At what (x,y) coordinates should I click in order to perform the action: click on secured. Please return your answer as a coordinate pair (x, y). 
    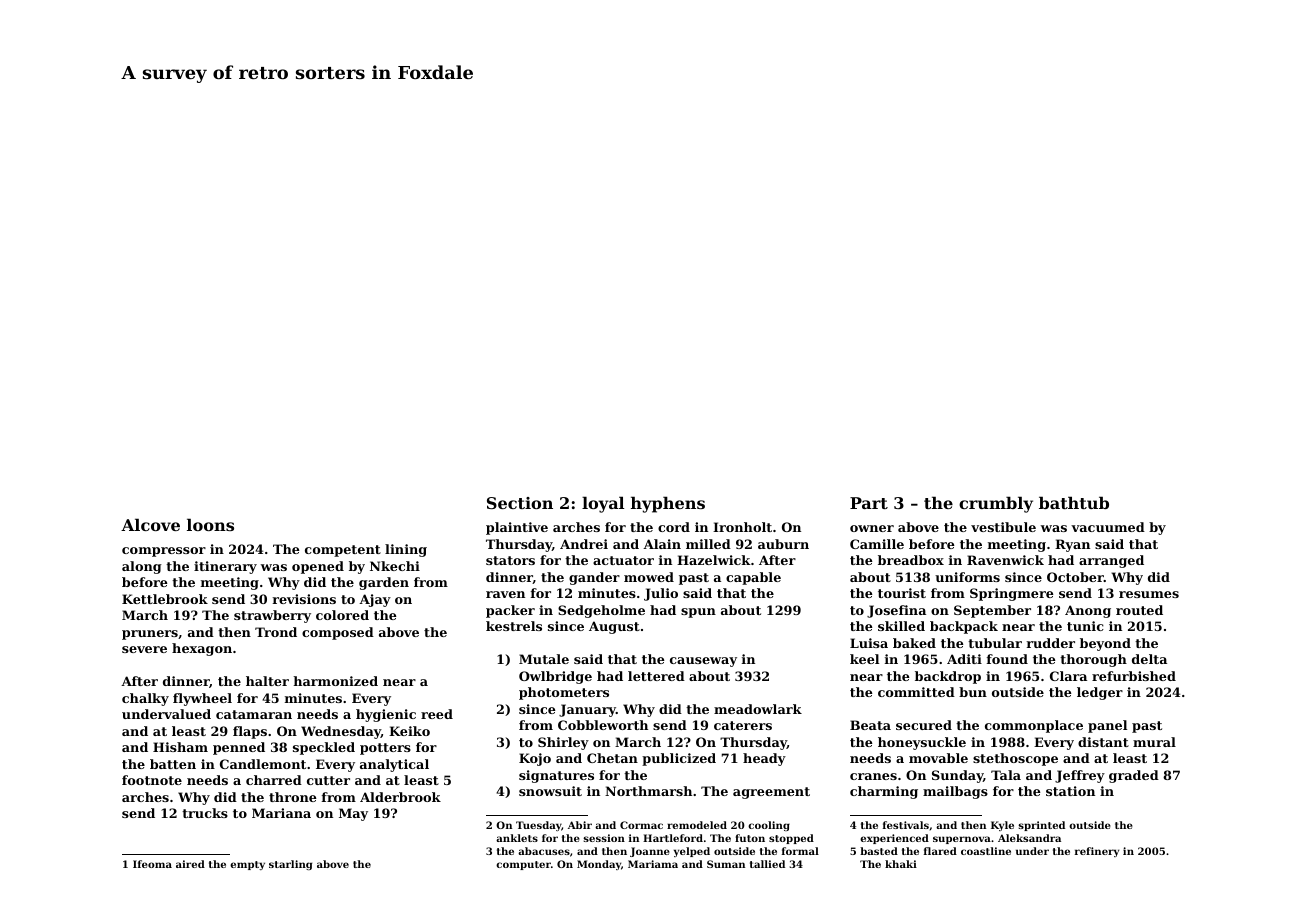
    Looking at the image, I should click on (924, 725).
